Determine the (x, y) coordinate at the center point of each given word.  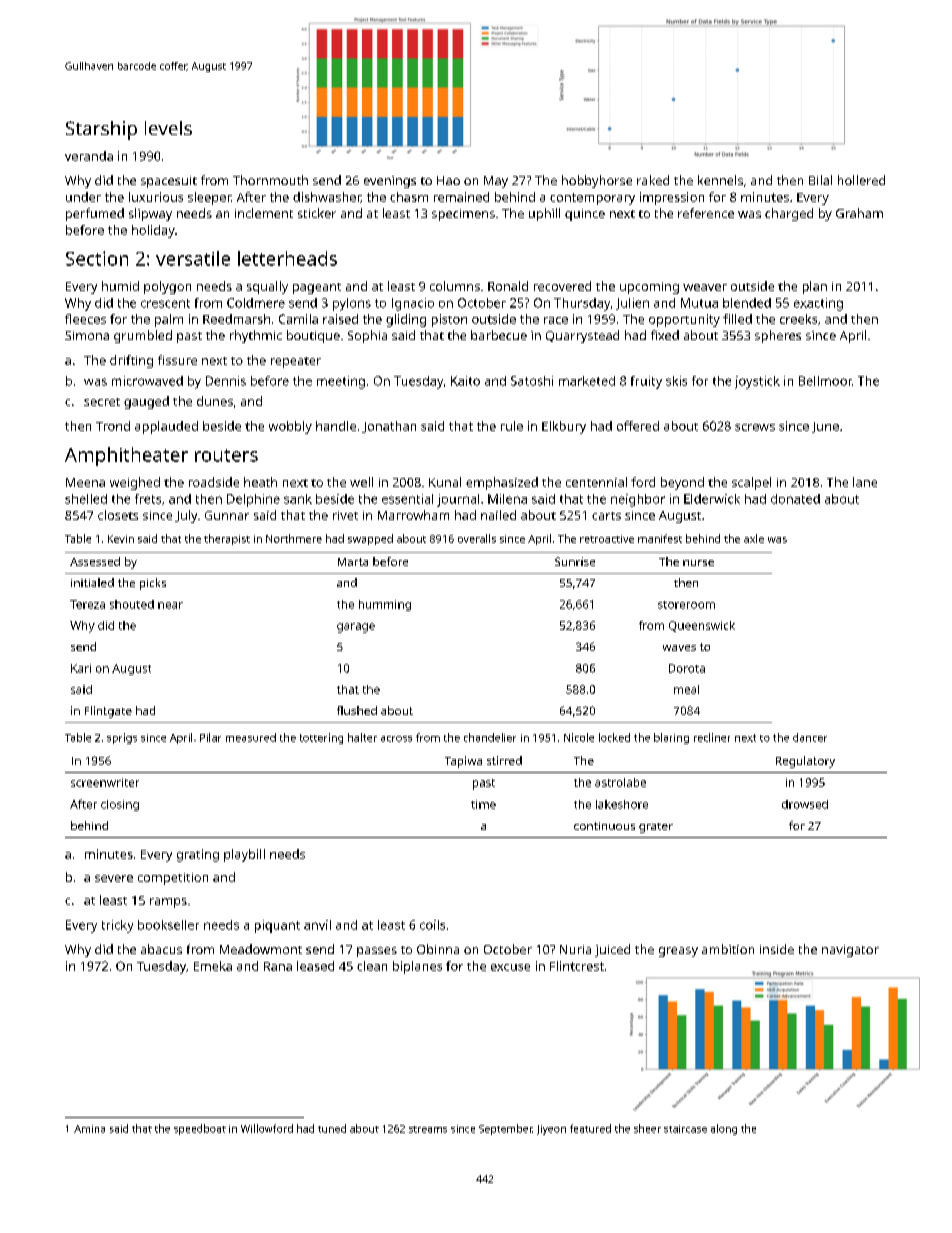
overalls (477, 538)
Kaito (465, 381)
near (170, 605)
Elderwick (712, 499)
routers (226, 455)
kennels (720, 180)
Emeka (213, 966)
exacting (818, 304)
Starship (101, 130)
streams (428, 1129)
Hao (448, 180)
